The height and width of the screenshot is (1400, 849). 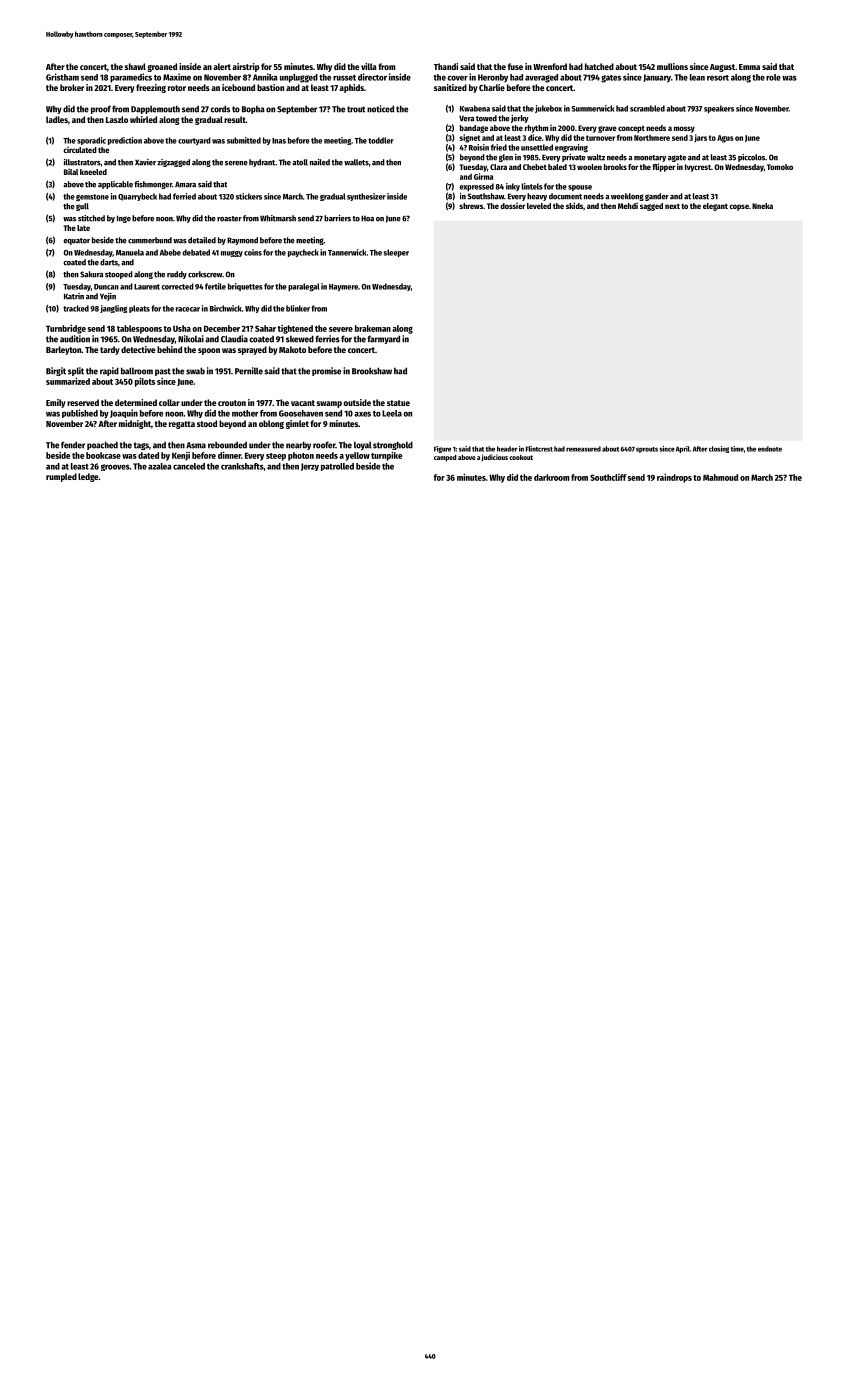 I want to click on sporadic, so click(x=91, y=141).
